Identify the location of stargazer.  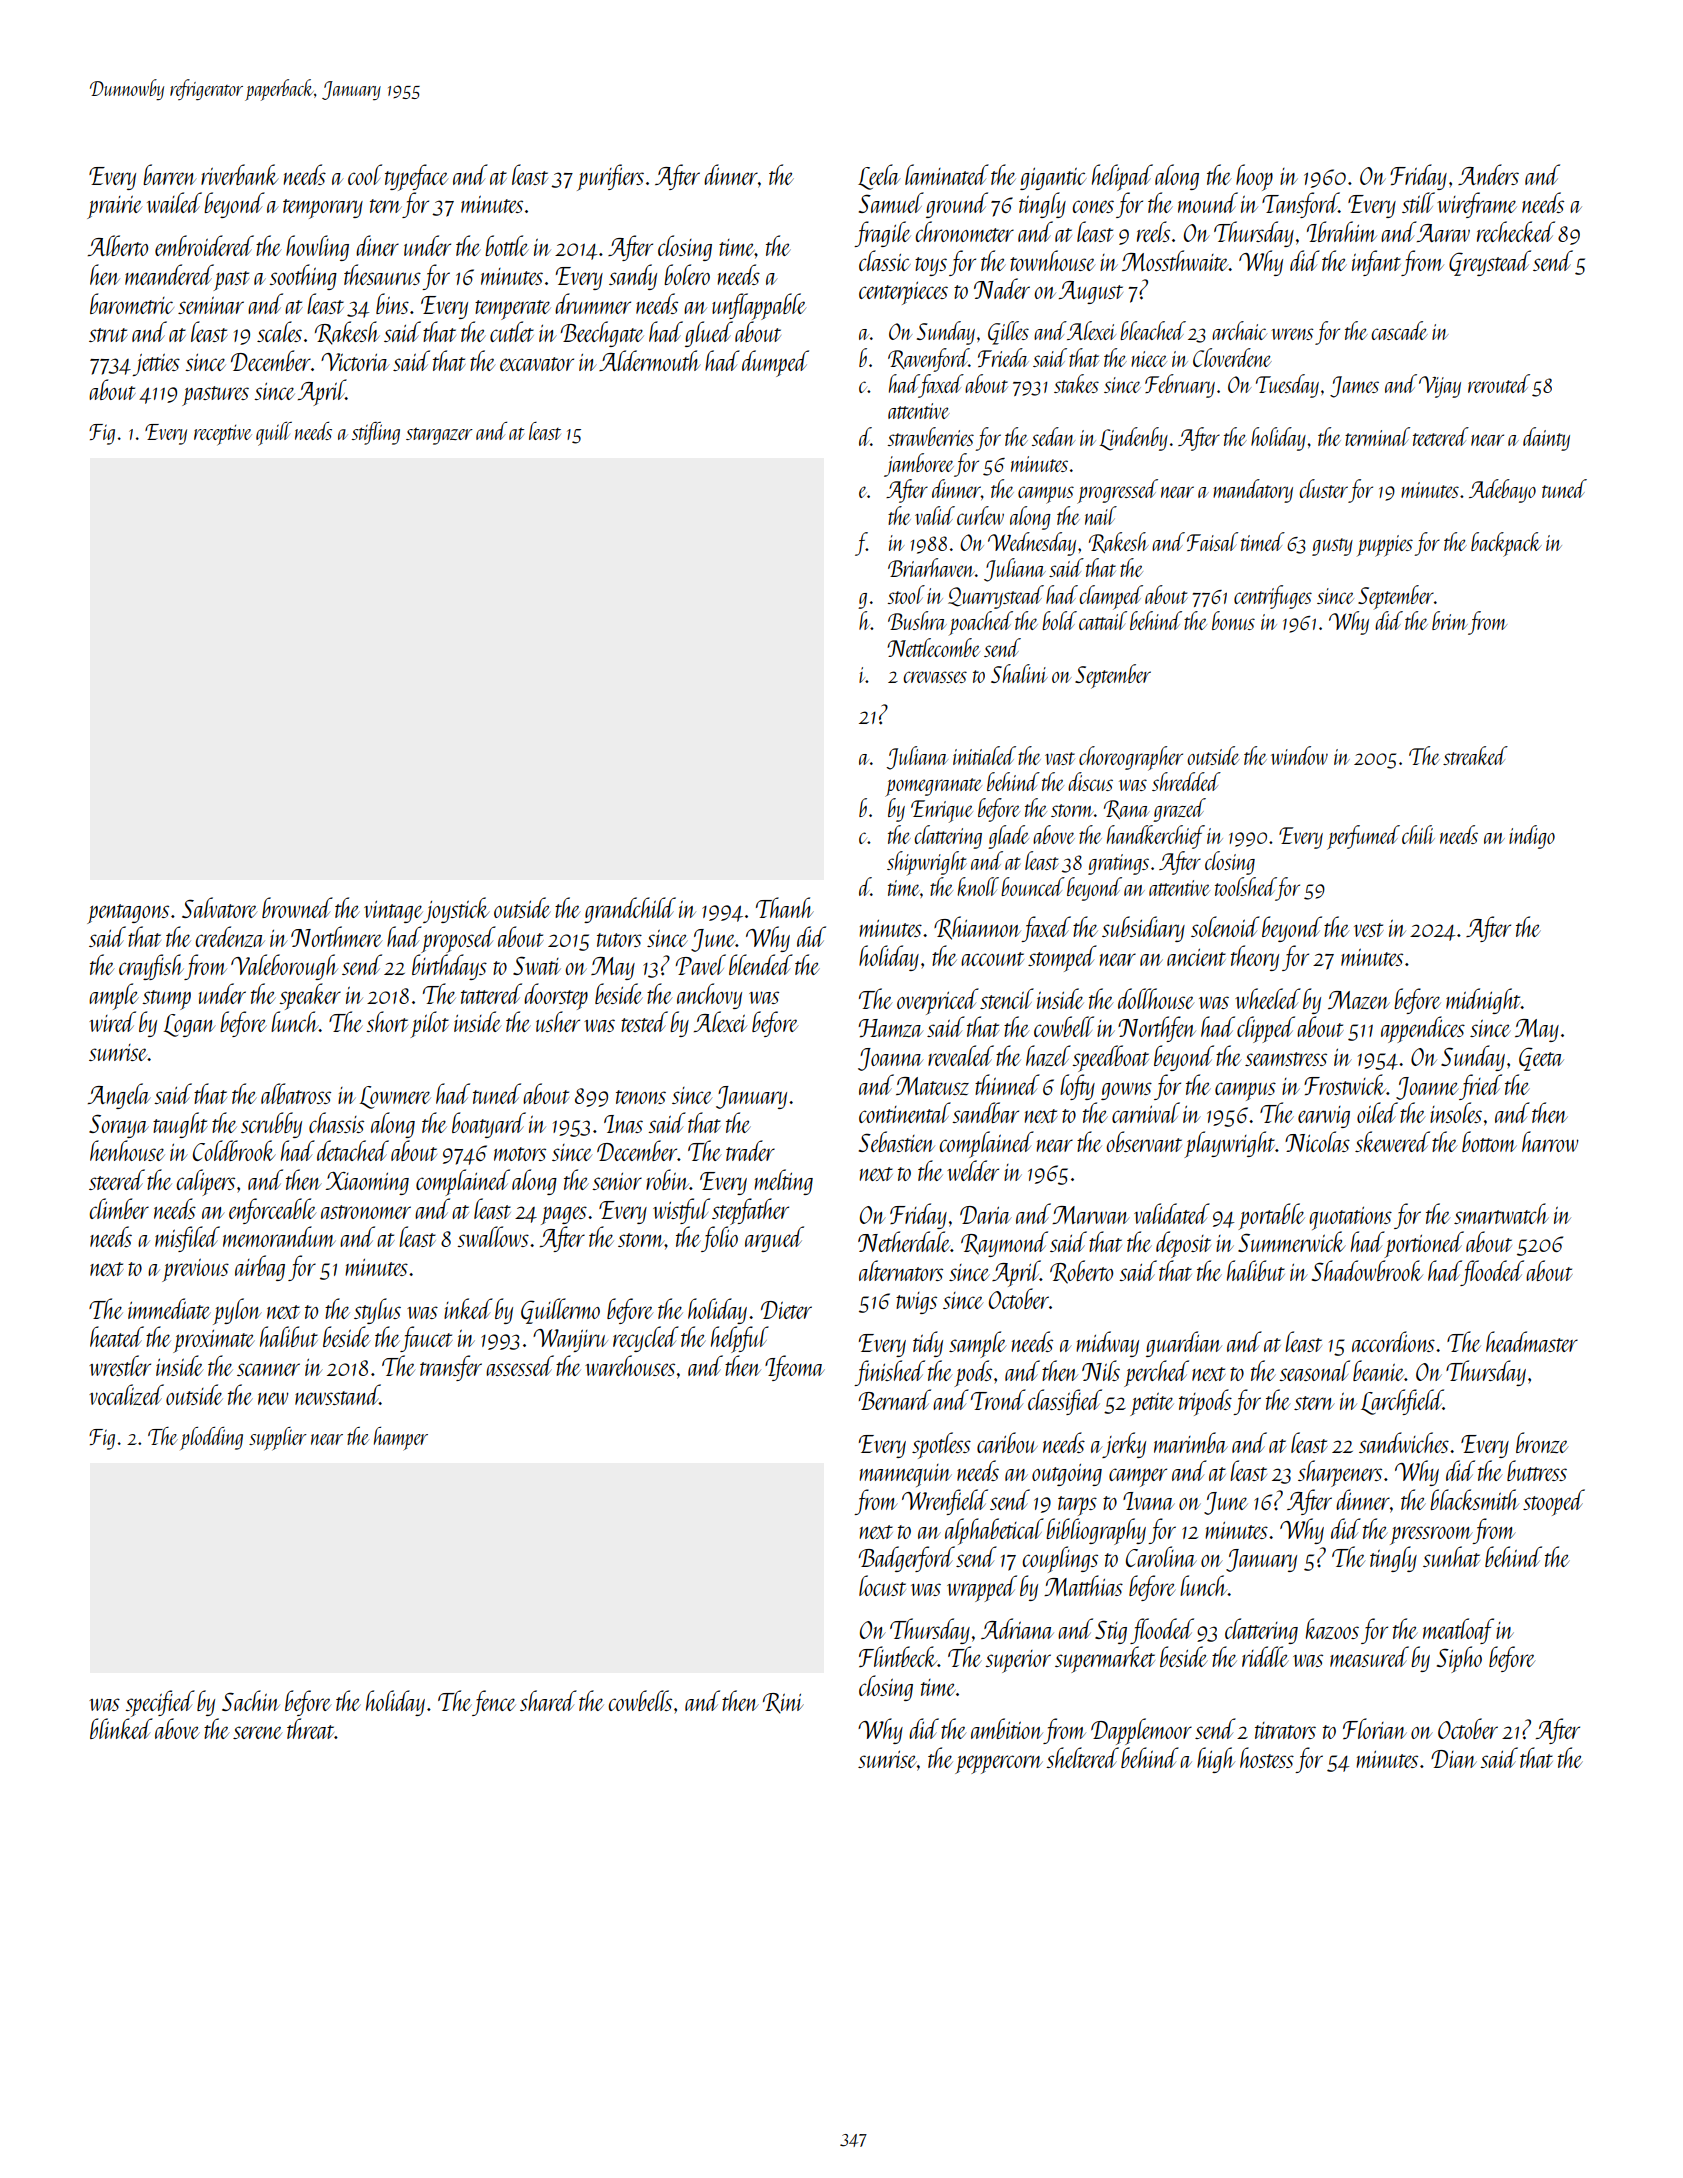
(439, 436).
